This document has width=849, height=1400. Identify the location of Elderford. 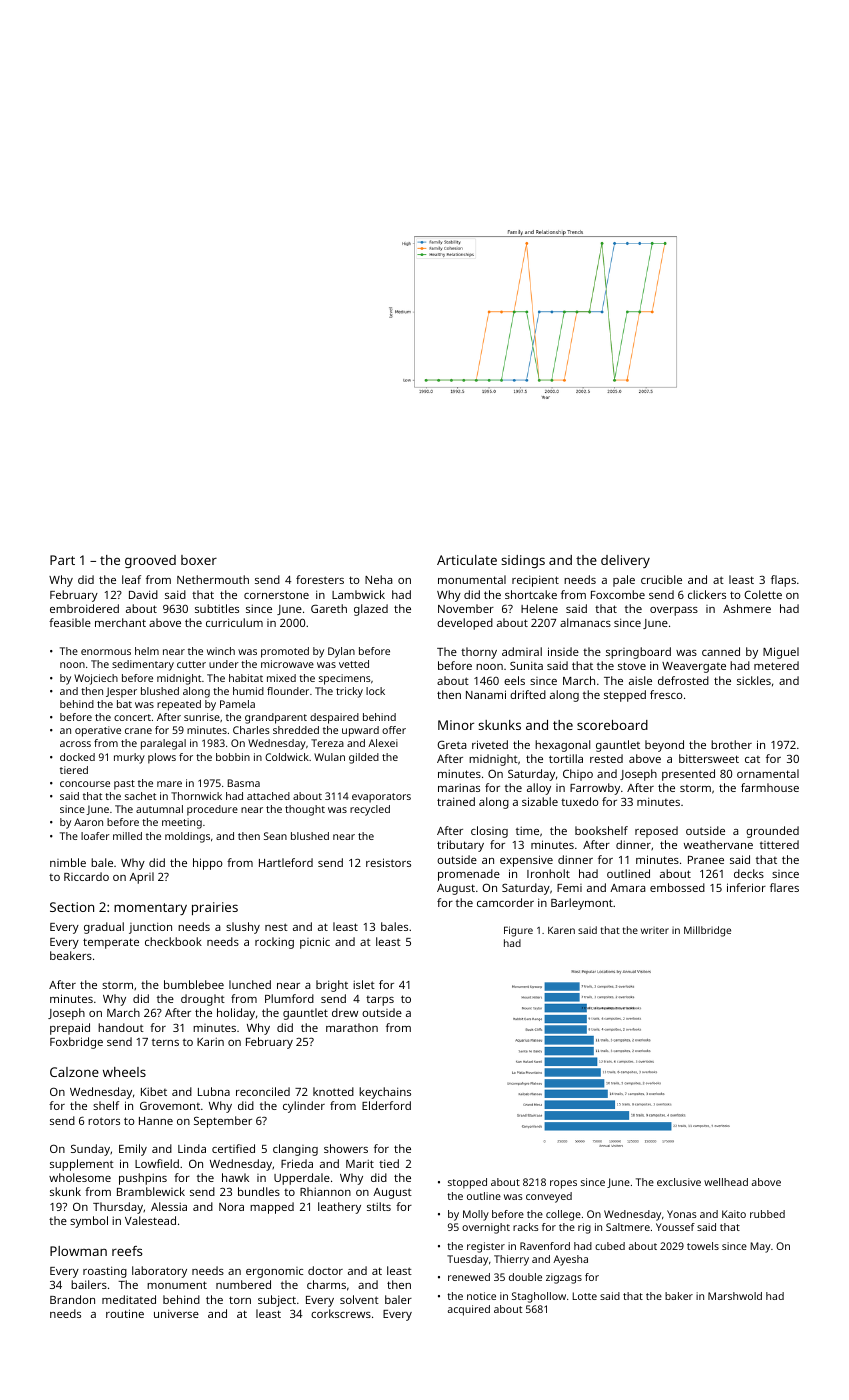
(386, 1105).
